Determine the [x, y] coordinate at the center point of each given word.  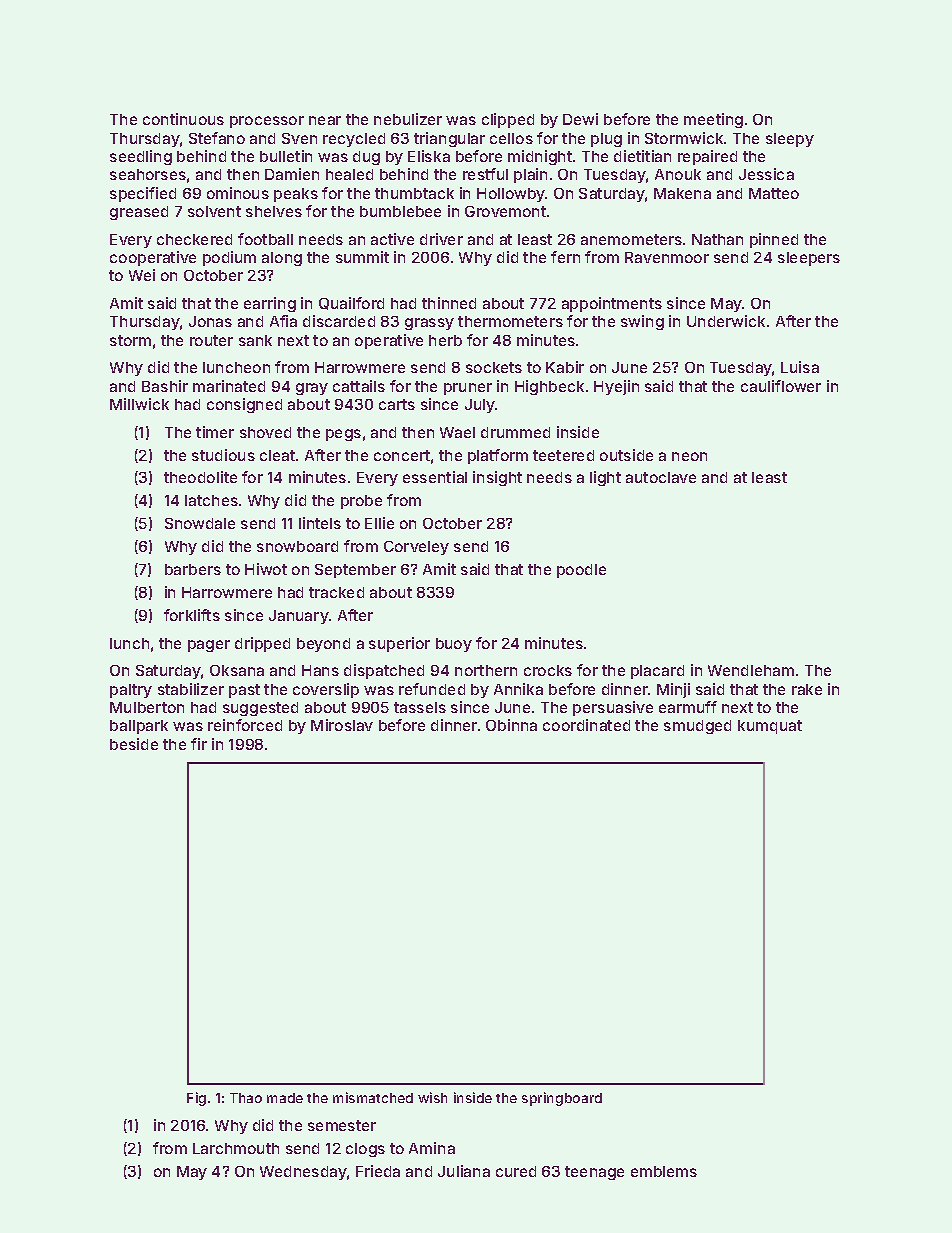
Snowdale [200, 523]
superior [399, 644]
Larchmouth [236, 1148]
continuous [183, 119]
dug [366, 158]
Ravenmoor [667, 257]
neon [689, 456]
